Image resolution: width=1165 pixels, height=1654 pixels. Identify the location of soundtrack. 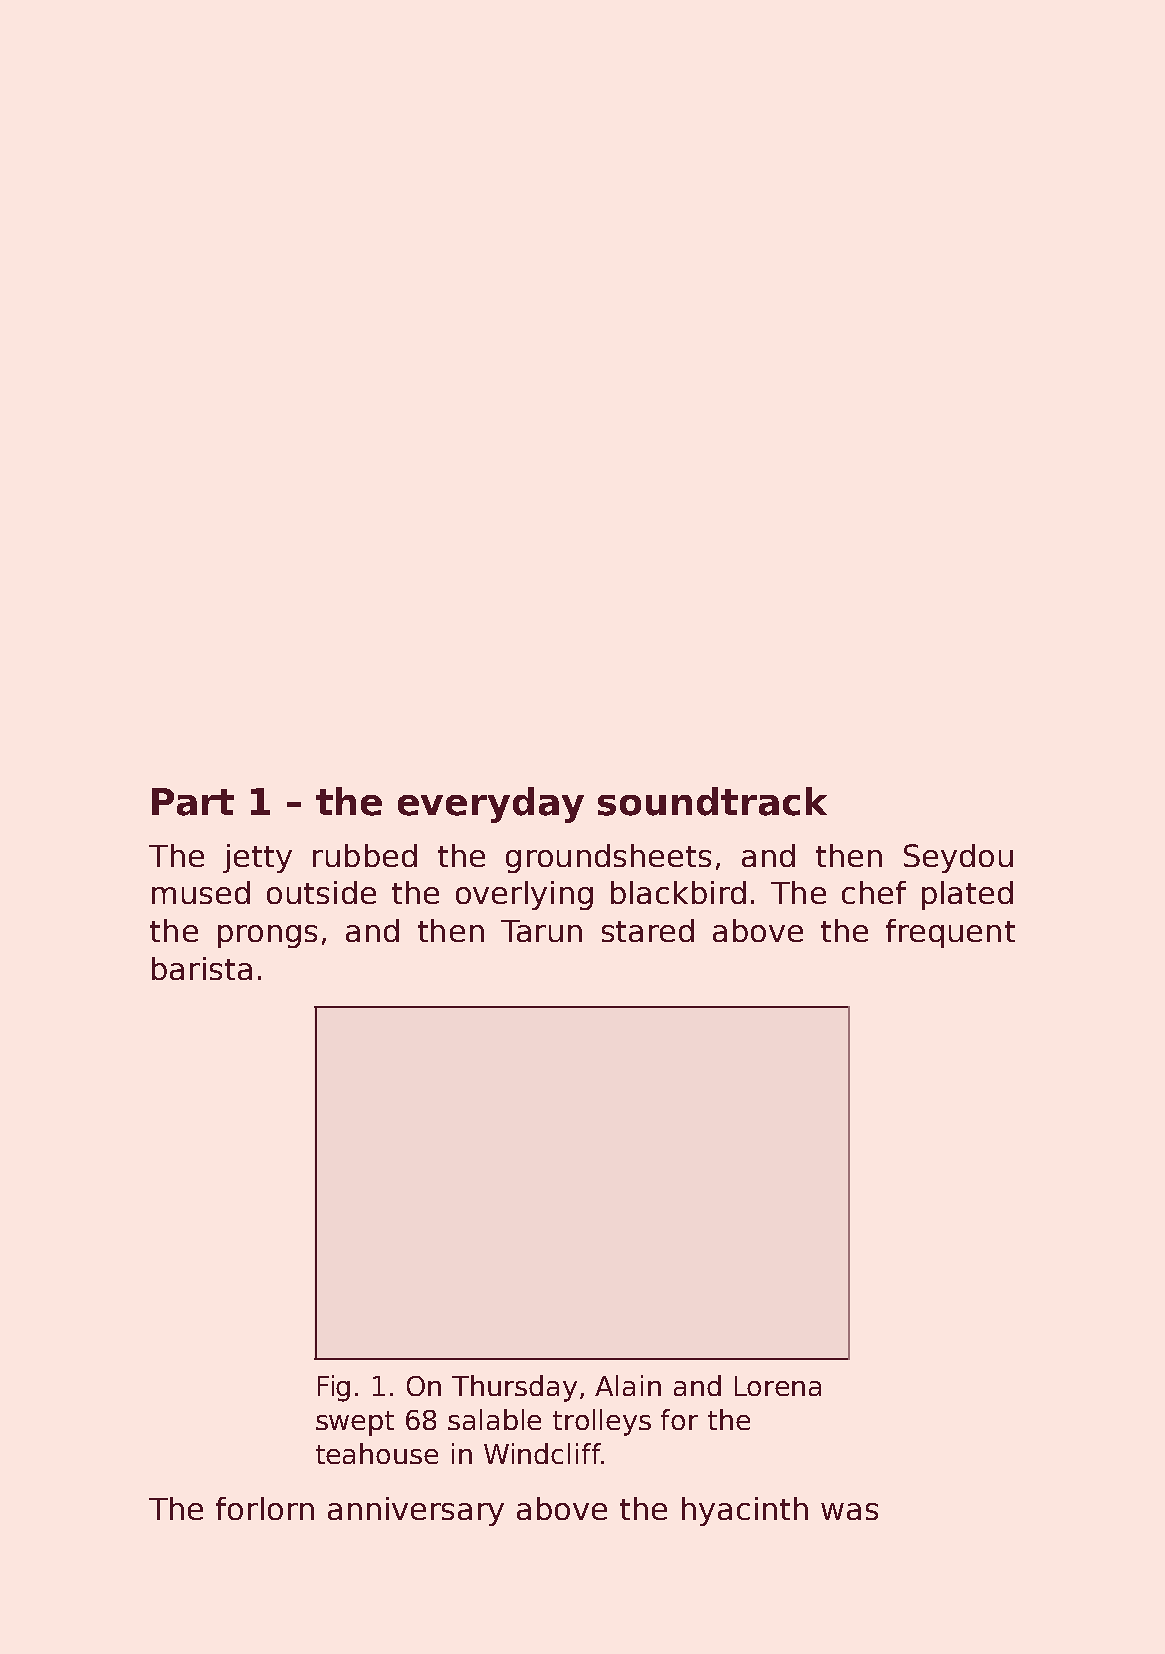
(712, 801).
